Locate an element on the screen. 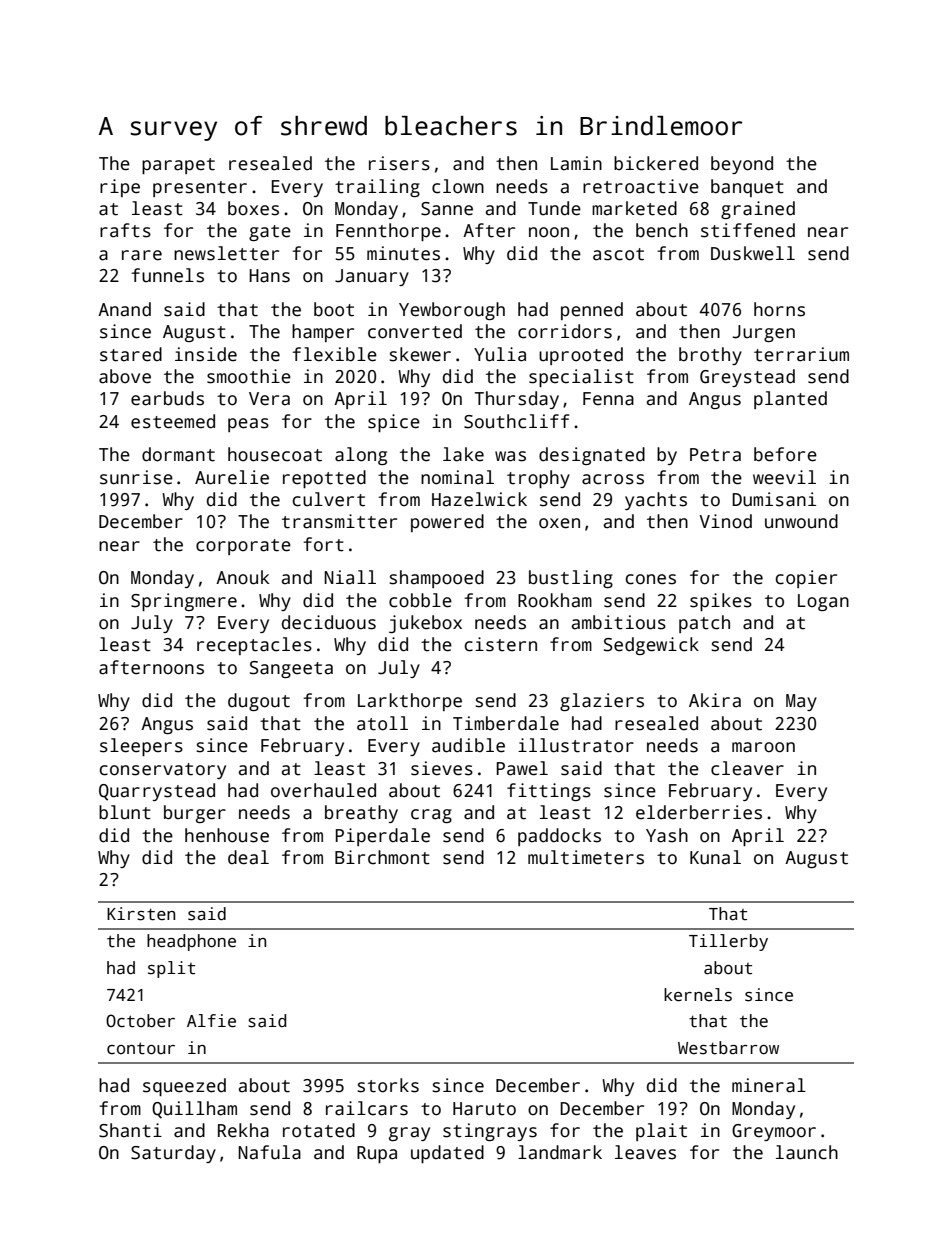 The height and width of the screenshot is (1233, 952). Haruto is located at coordinates (484, 1109).
